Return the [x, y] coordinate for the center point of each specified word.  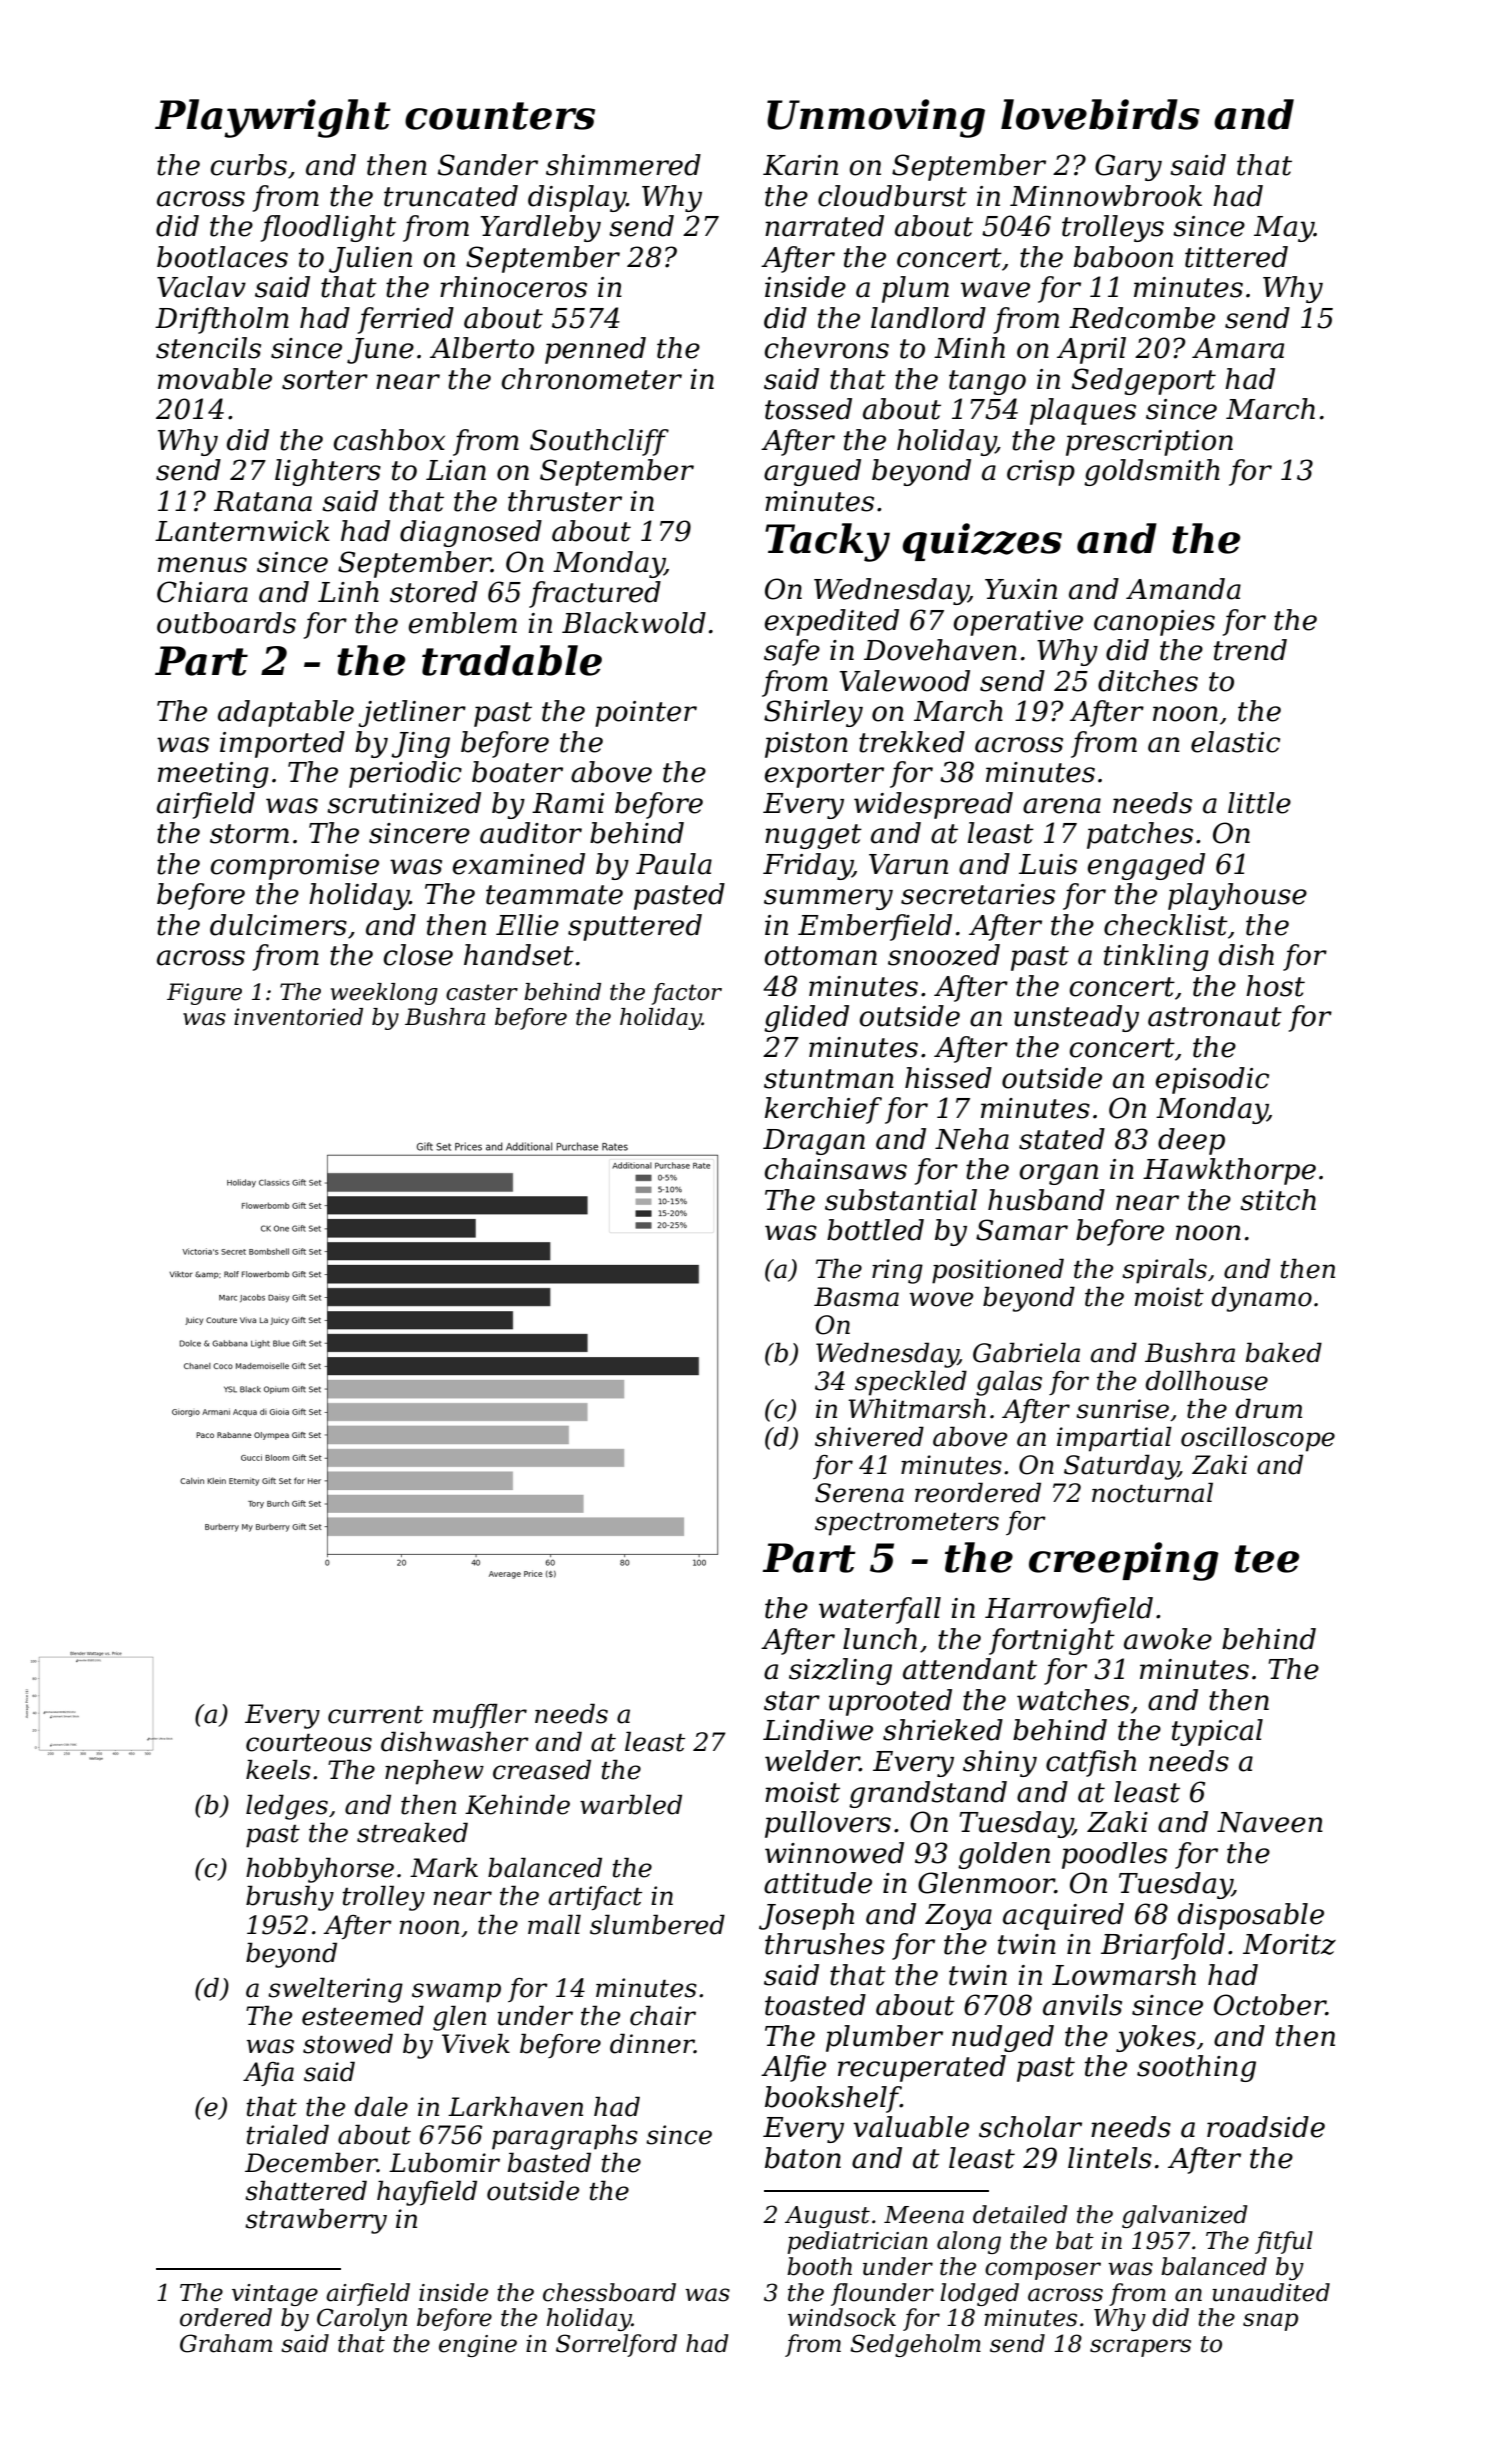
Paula [674, 864]
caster [482, 992]
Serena [859, 1493]
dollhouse [1207, 1380]
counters [500, 116]
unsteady [1076, 1018]
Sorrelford [616, 2345]
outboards [226, 623]
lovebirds [1100, 114]
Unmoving [876, 118]
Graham [226, 2343]
